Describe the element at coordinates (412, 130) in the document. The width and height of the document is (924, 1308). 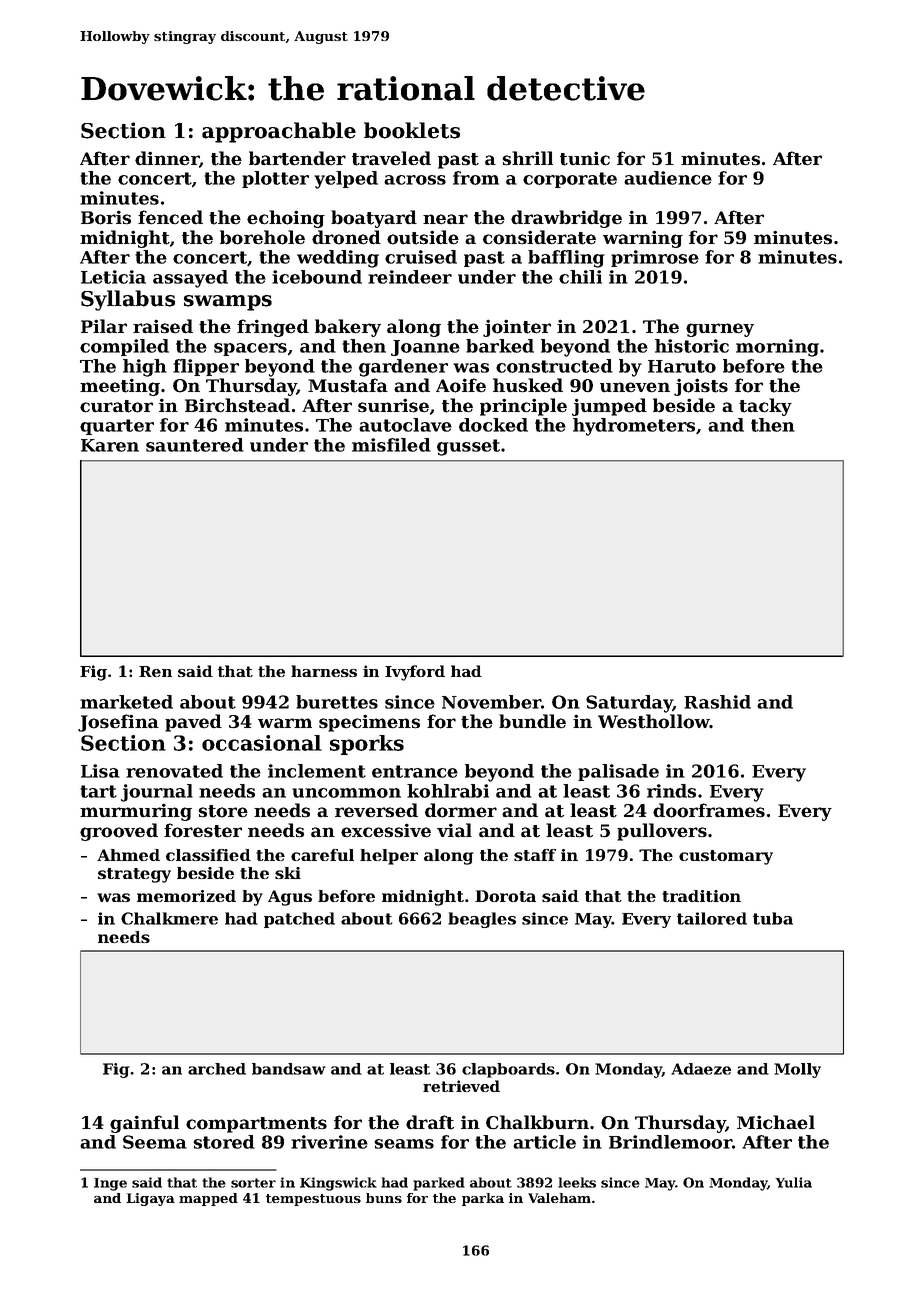
I see `booklets` at that location.
